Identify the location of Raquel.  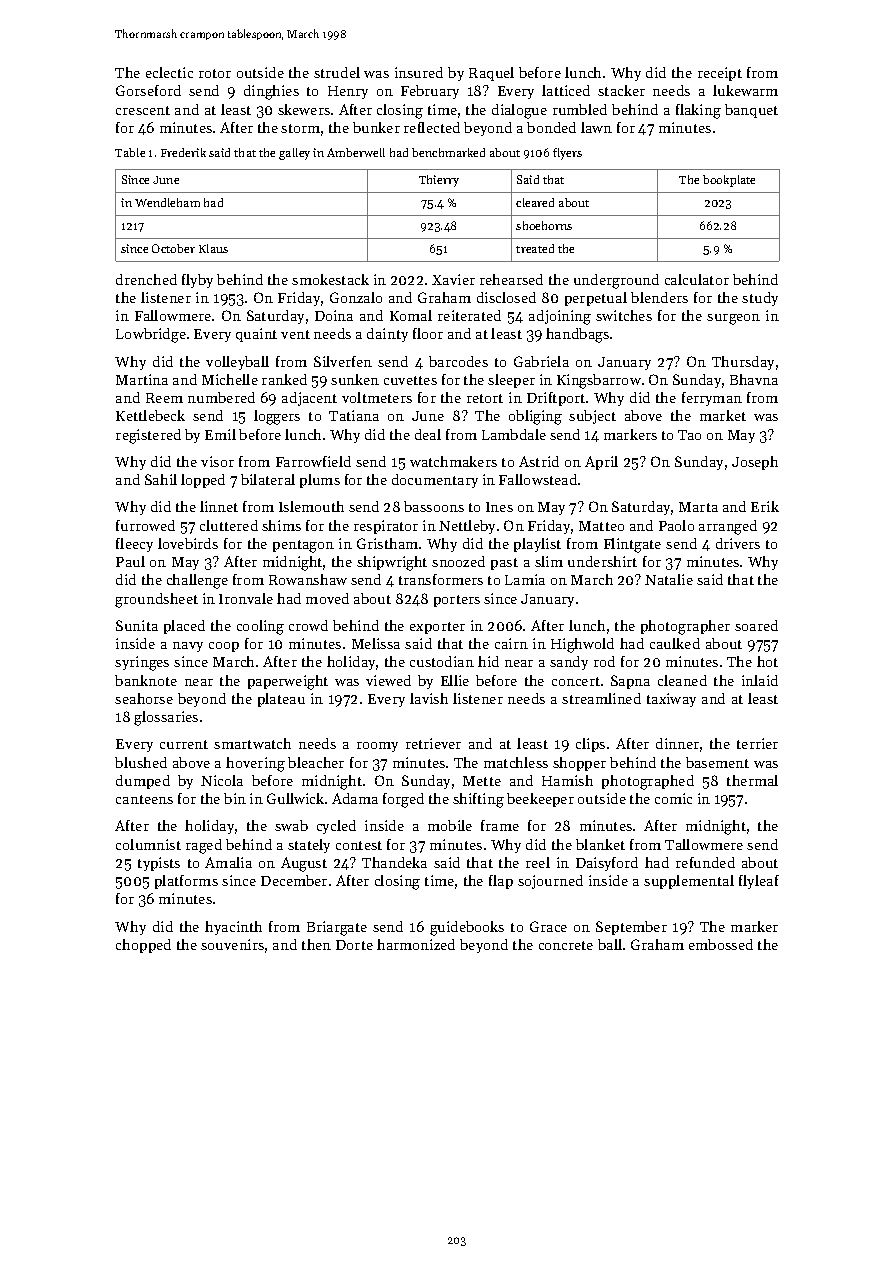
(491, 74).
